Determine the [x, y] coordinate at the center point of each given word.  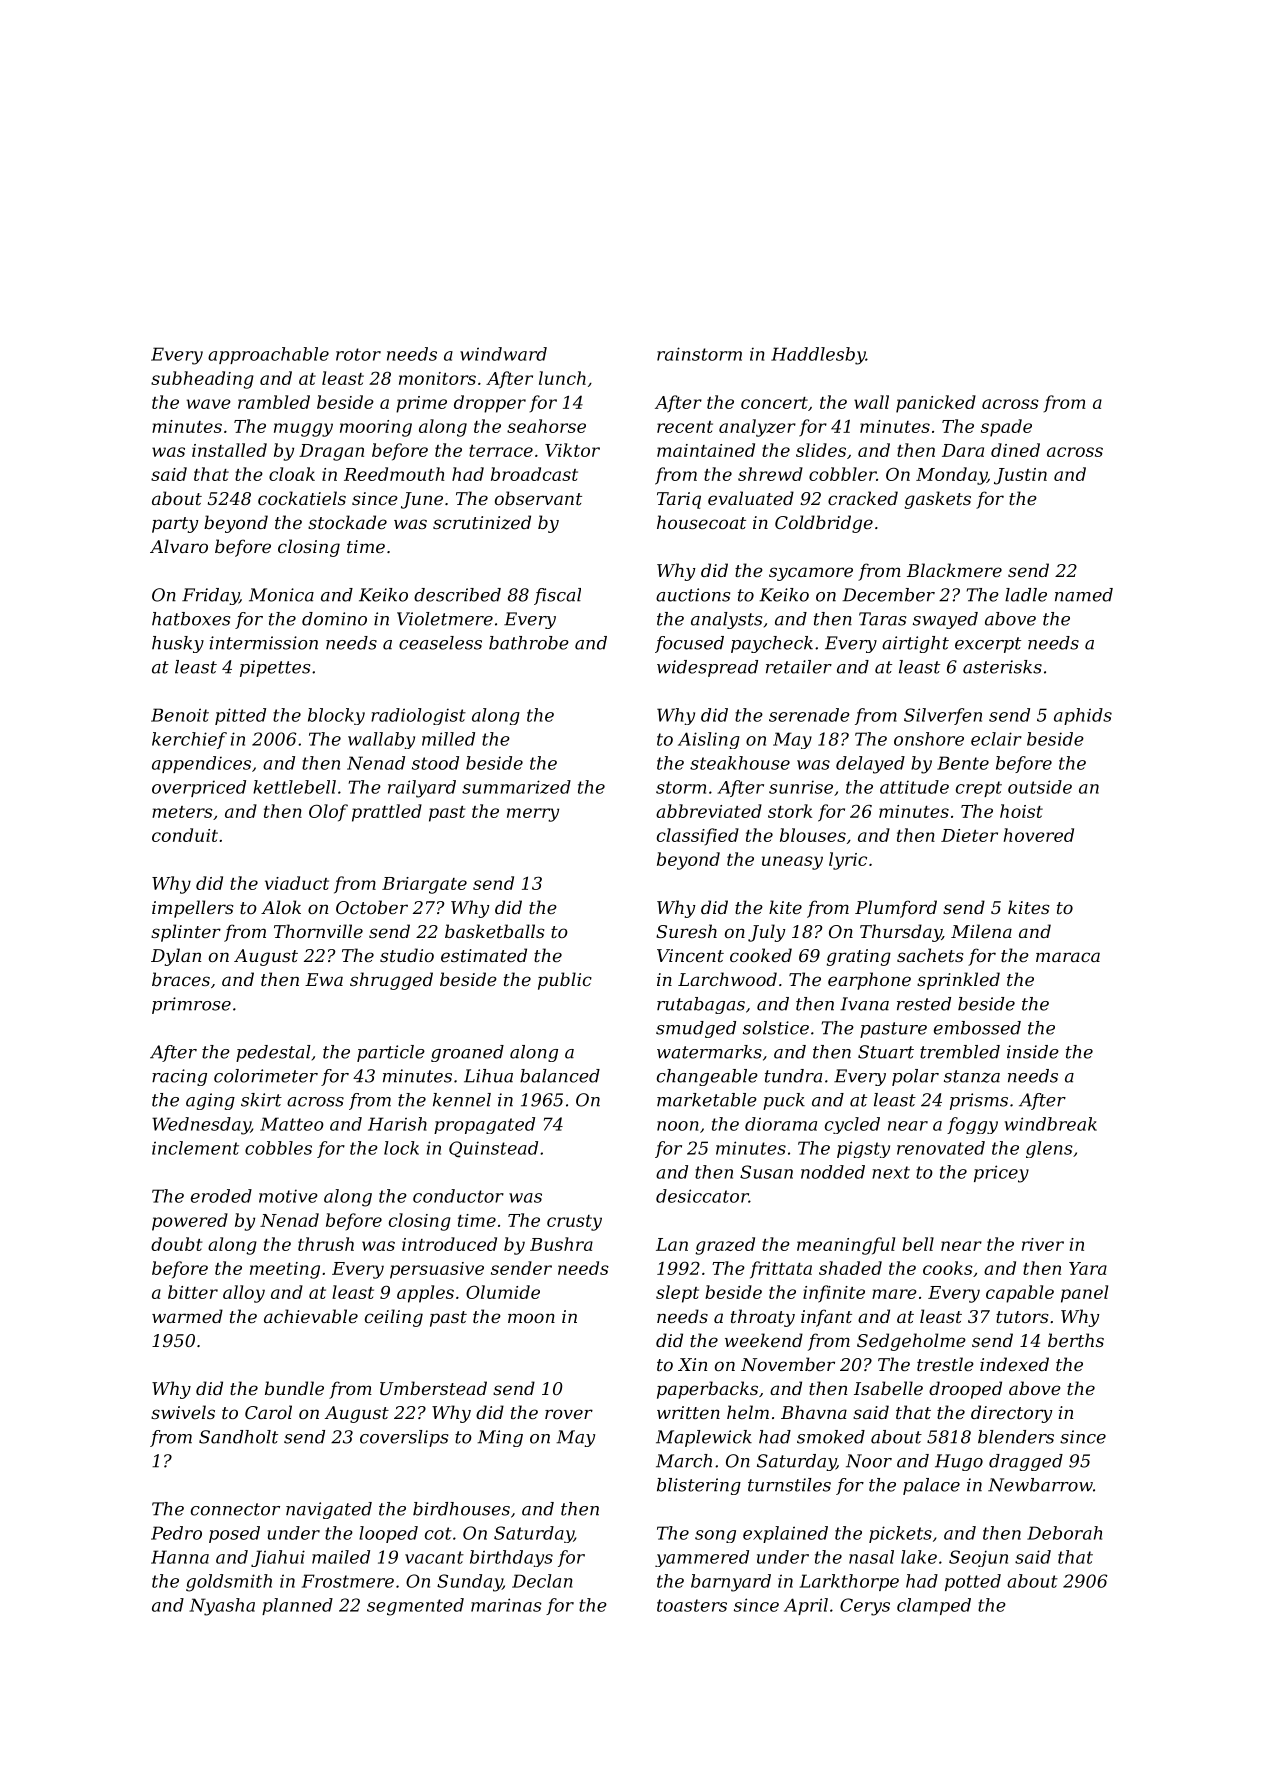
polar [915, 1077]
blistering [699, 1486]
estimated [484, 955]
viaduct [297, 883]
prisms [979, 1101]
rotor [358, 354]
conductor [458, 1196]
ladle [1026, 595]
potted [973, 1582]
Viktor [572, 450]
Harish [397, 1124]
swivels [183, 1412]
